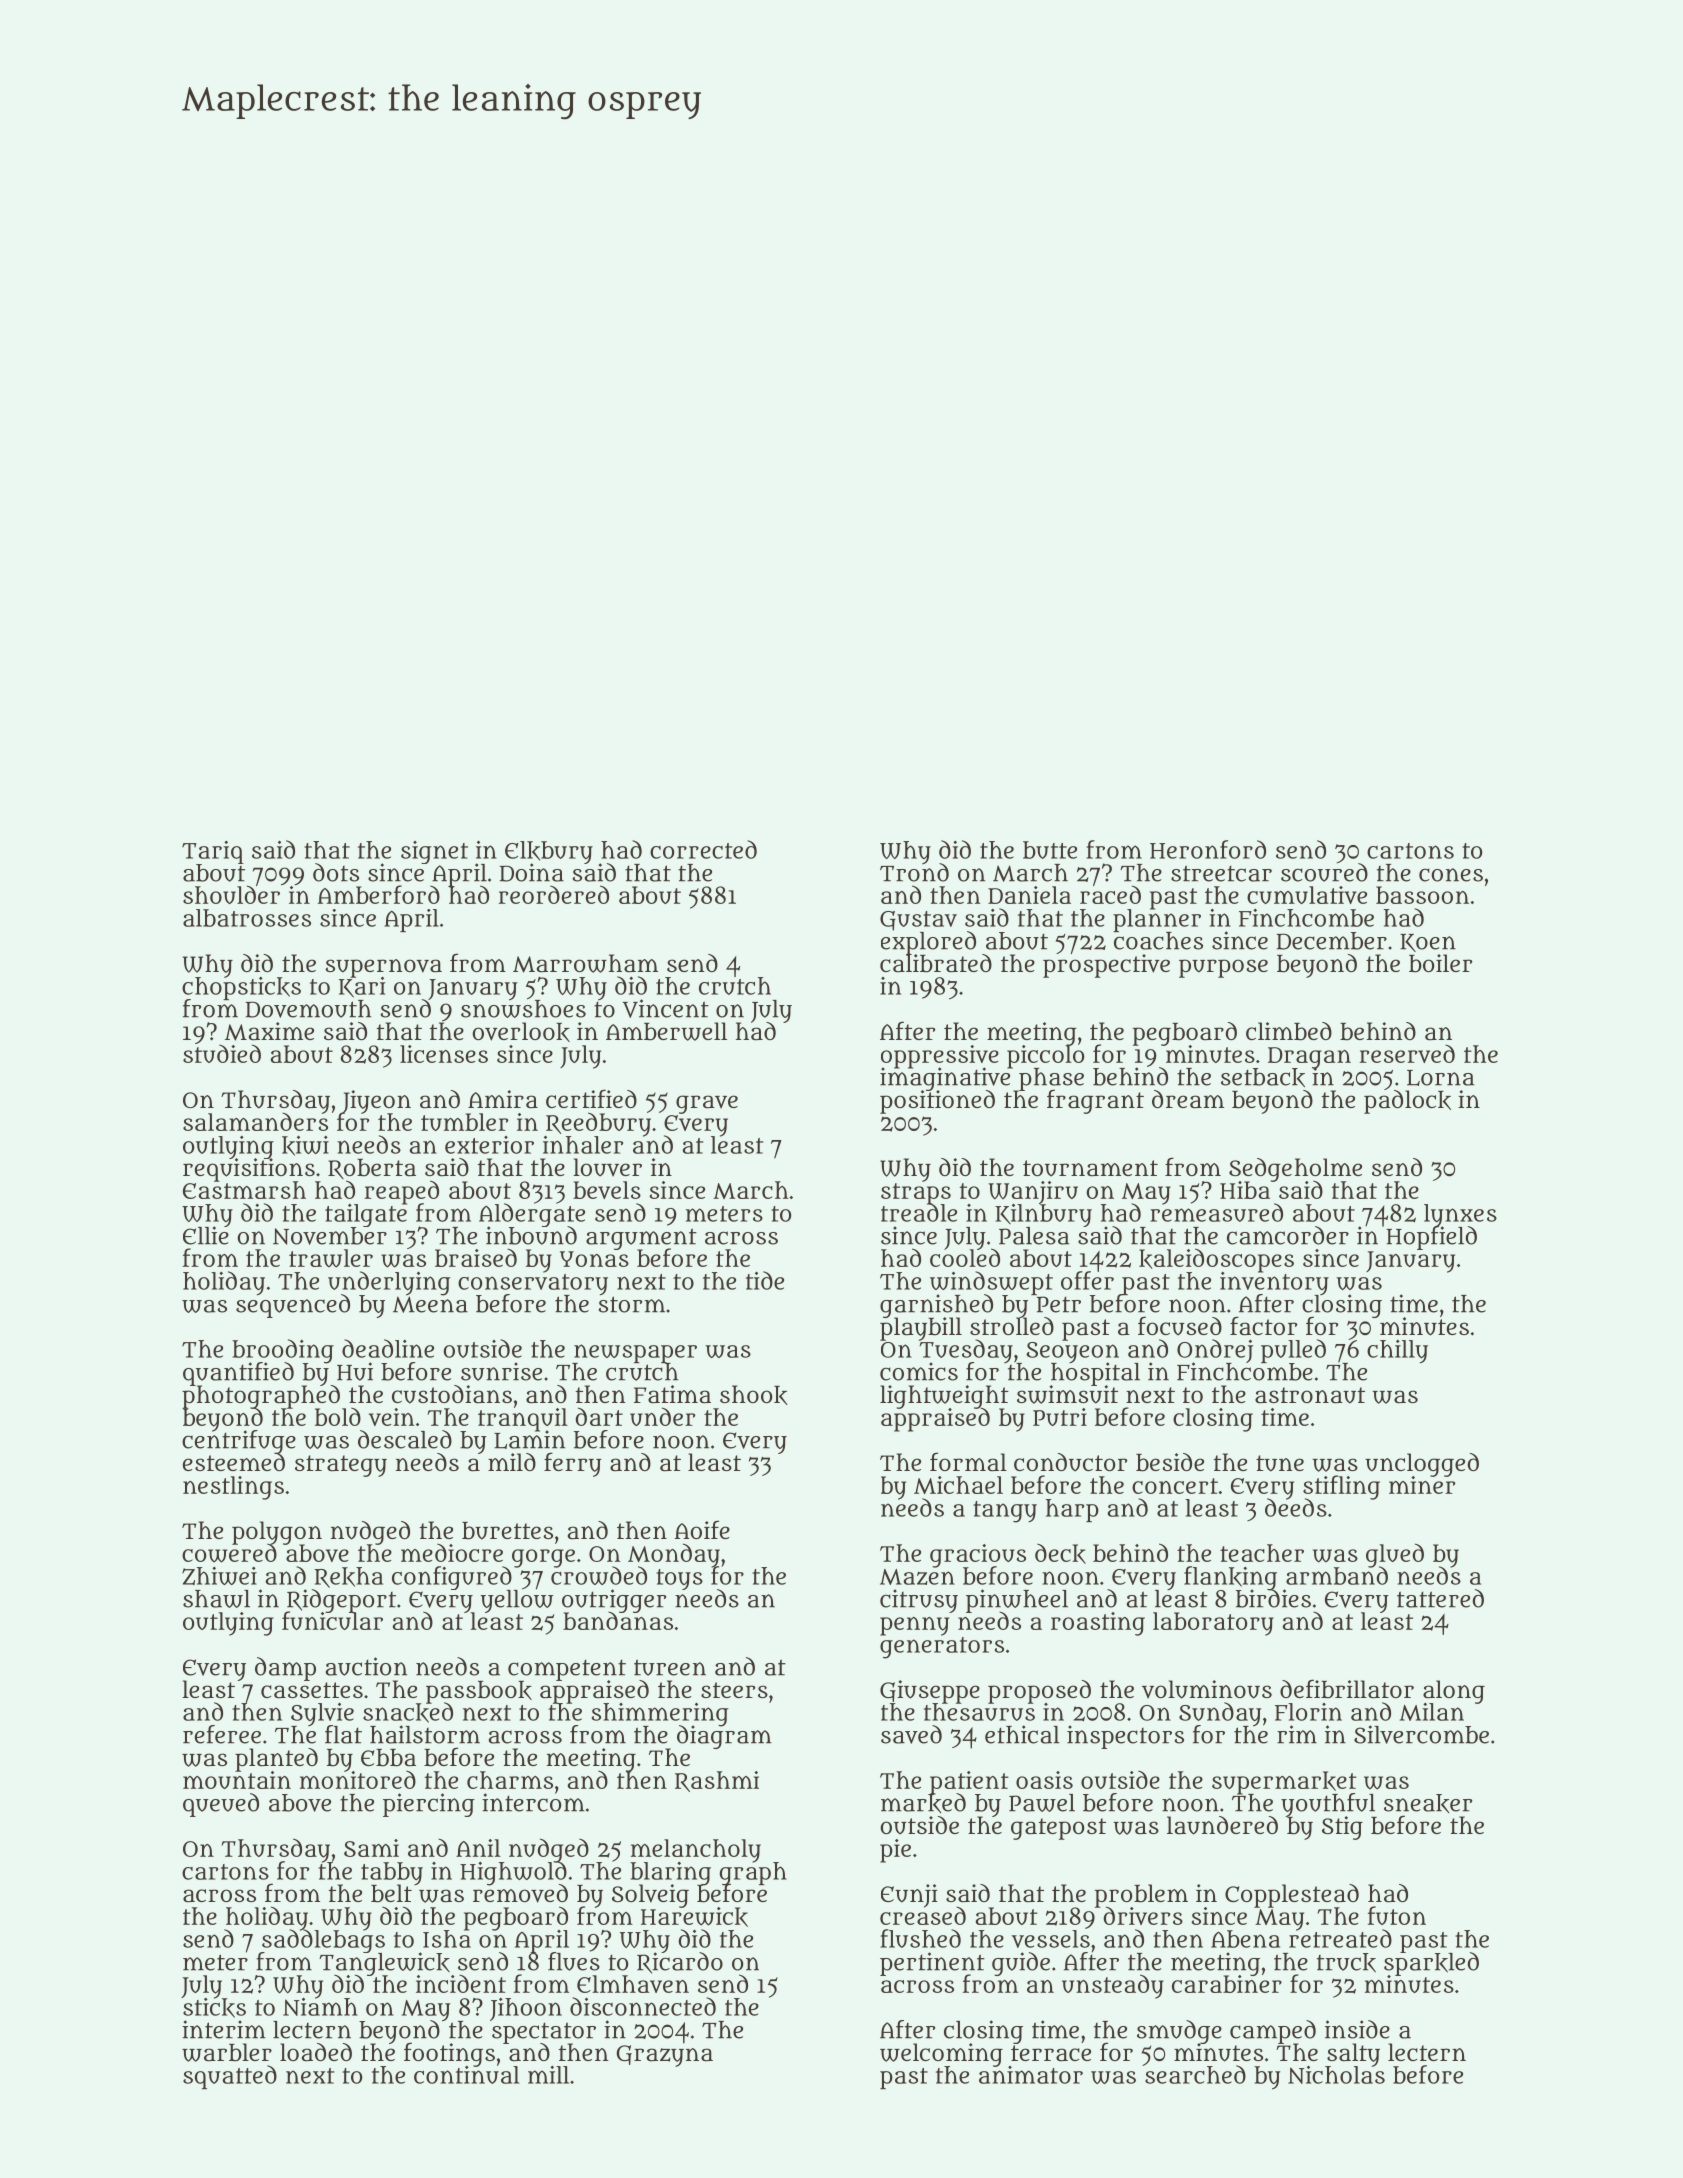  I want to click on continual, so click(466, 2075).
